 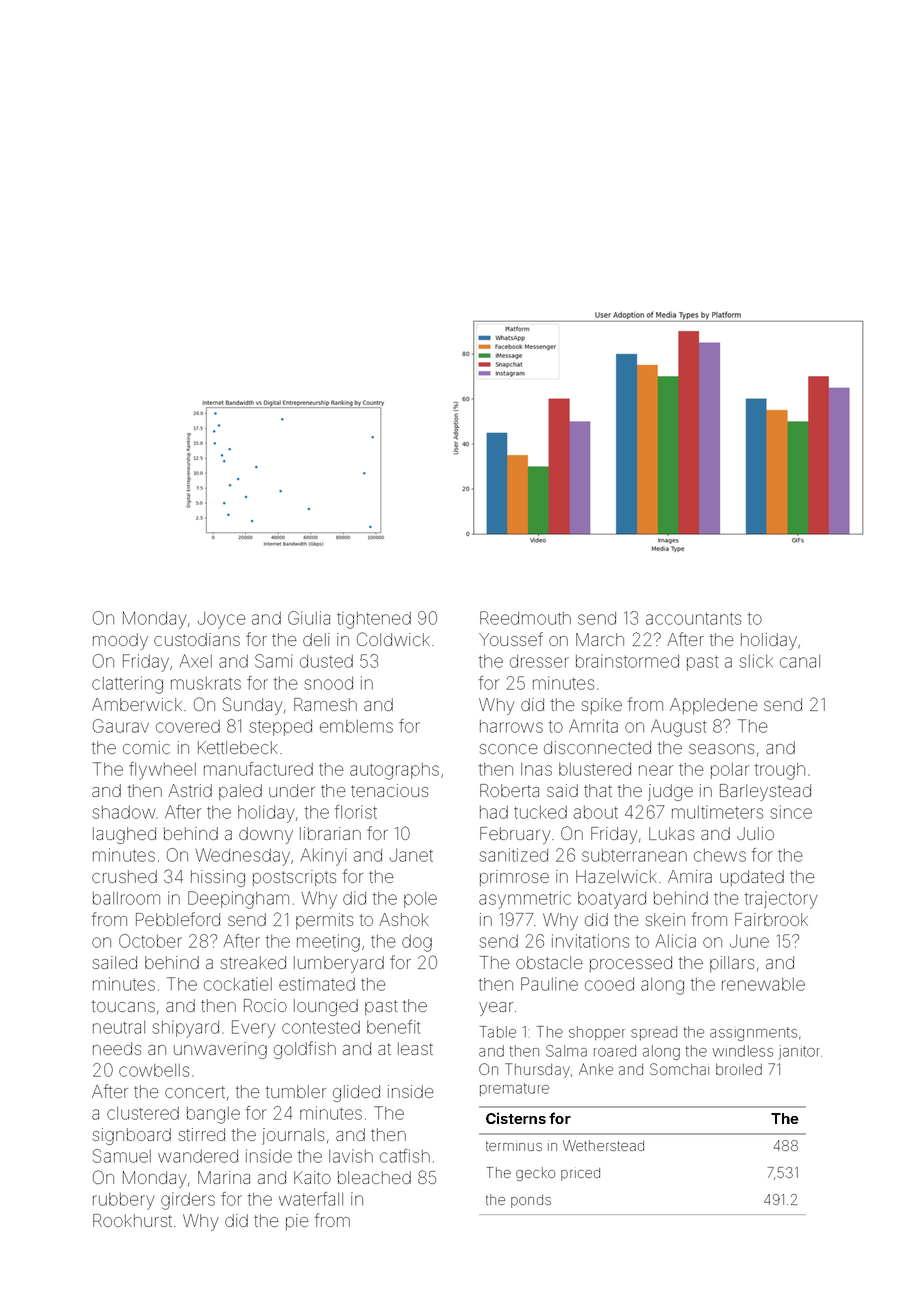 I want to click on Rookhurst, so click(x=132, y=1220).
